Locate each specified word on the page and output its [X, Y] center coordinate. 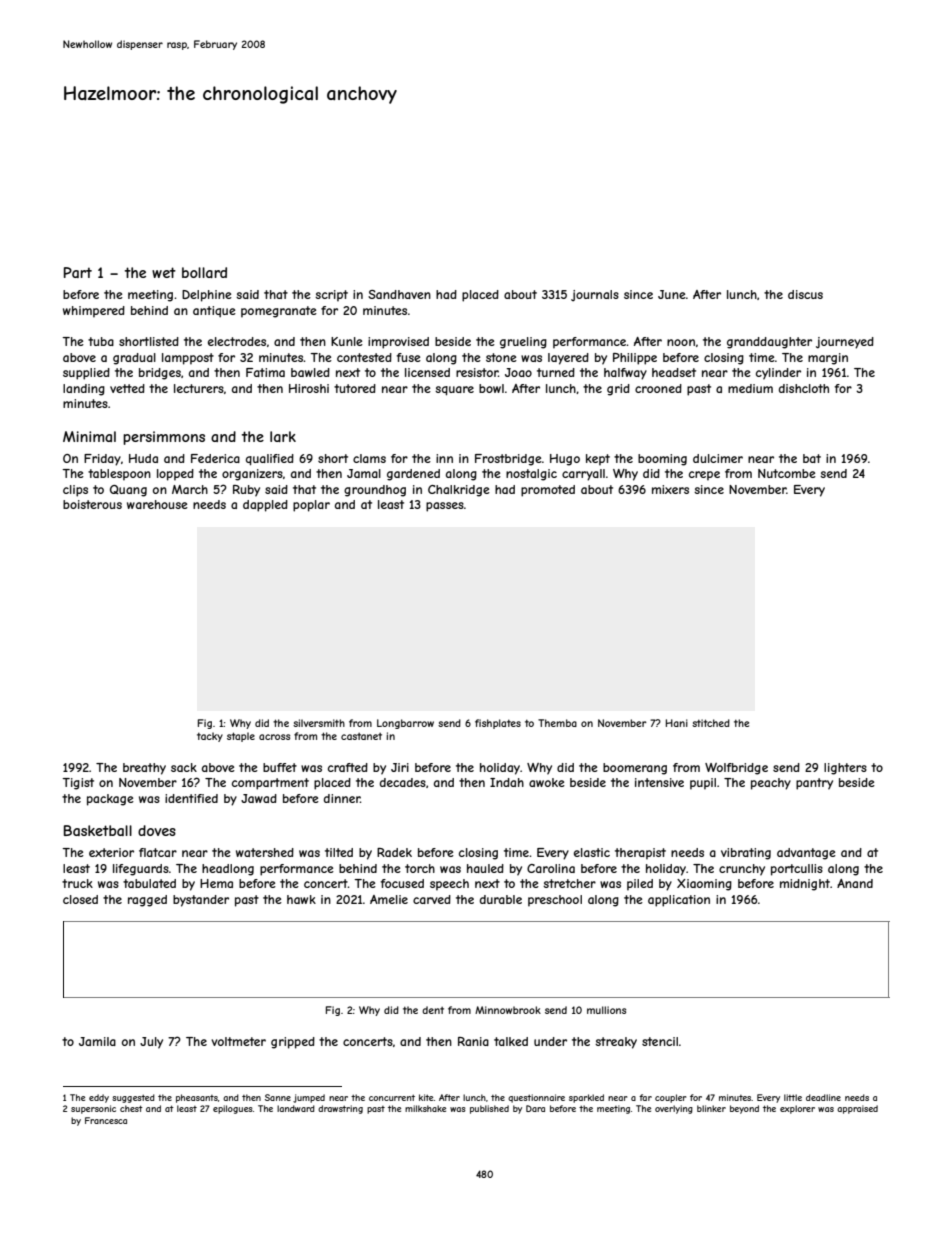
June [672, 294]
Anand [855, 883]
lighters [845, 769]
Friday [102, 460]
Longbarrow [405, 724]
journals [595, 295]
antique [214, 311]
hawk [301, 899]
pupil [703, 784]
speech [449, 885]
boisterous [92, 504]
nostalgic [531, 475]
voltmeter [238, 1041]
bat [812, 458]
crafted [348, 767]
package [110, 800]
